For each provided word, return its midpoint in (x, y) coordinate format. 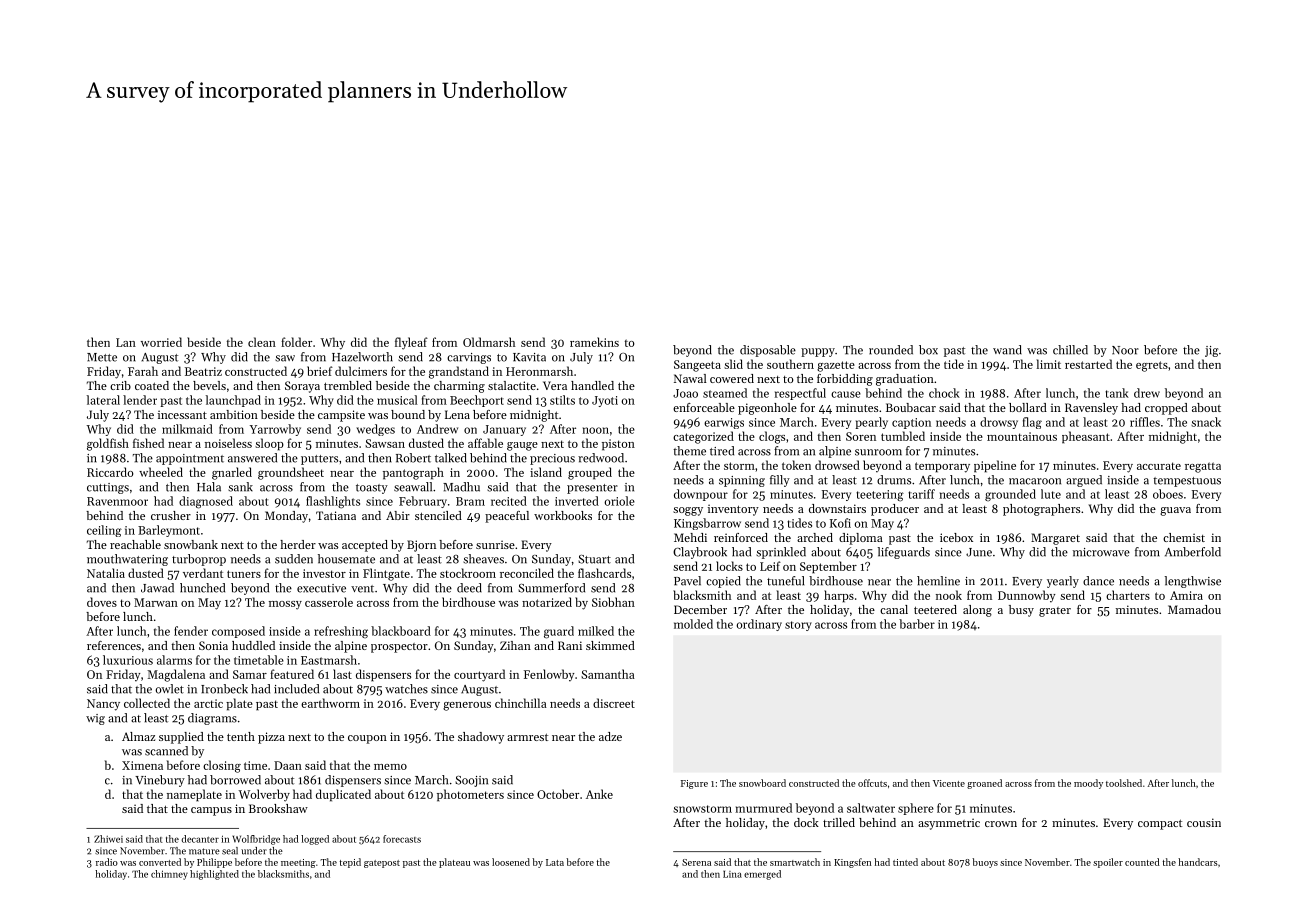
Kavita (529, 357)
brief (320, 371)
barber (917, 624)
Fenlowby (549, 675)
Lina (732, 874)
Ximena (142, 765)
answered (252, 458)
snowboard (762, 783)
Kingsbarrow (707, 524)
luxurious (128, 660)
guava (1175, 511)
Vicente (949, 783)
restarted (1088, 364)
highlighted (214, 875)
